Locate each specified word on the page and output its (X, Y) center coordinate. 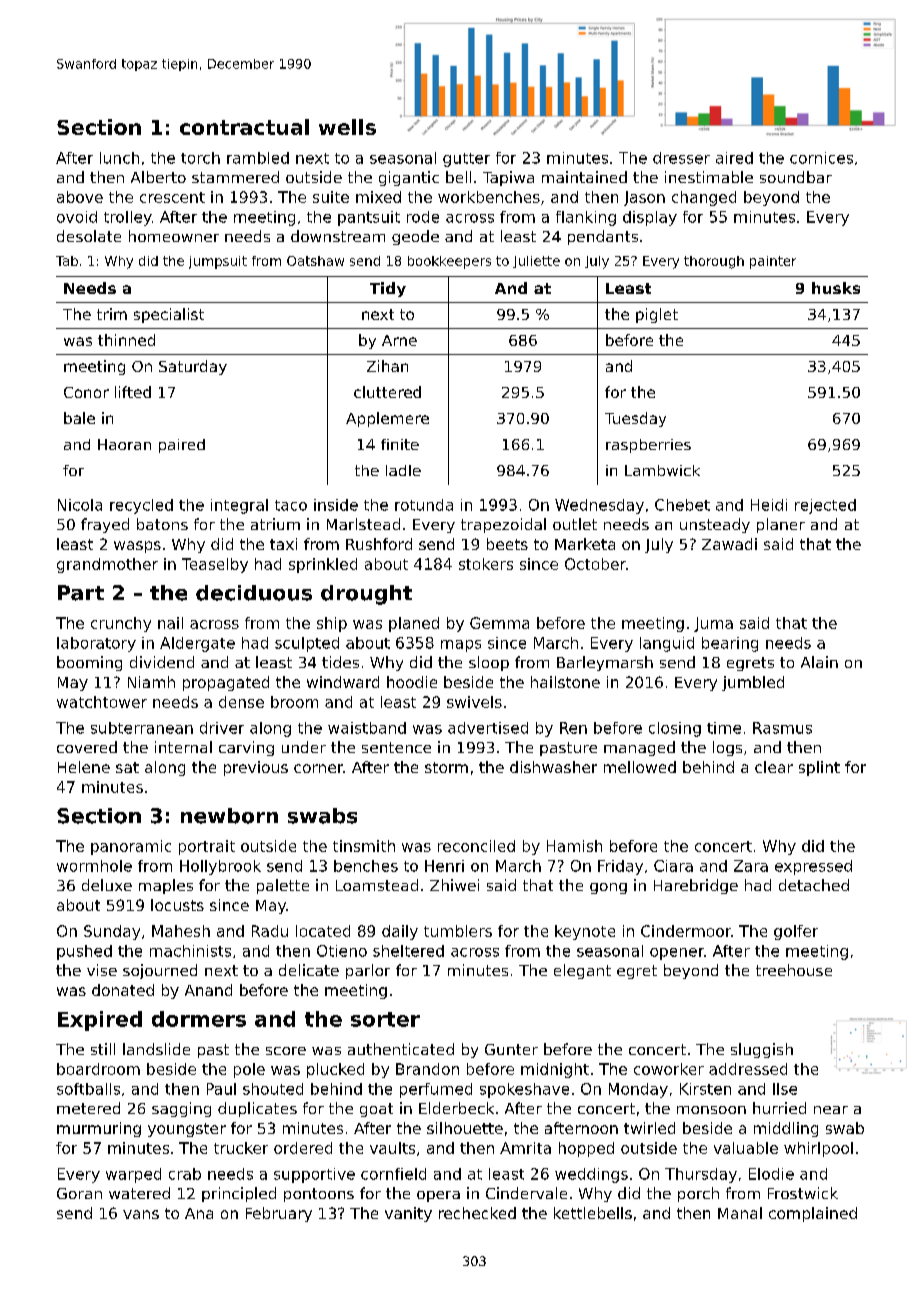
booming (89, 663)
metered (88, 1108)
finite (400, 444)
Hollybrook (220, 867)
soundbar (796, 177)
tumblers (458, 931)
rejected (825, 506)
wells (347, 127)
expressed (813, 867)
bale (79, 418)
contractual (244, 127)
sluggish (762, 1050)
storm (446, 767)
